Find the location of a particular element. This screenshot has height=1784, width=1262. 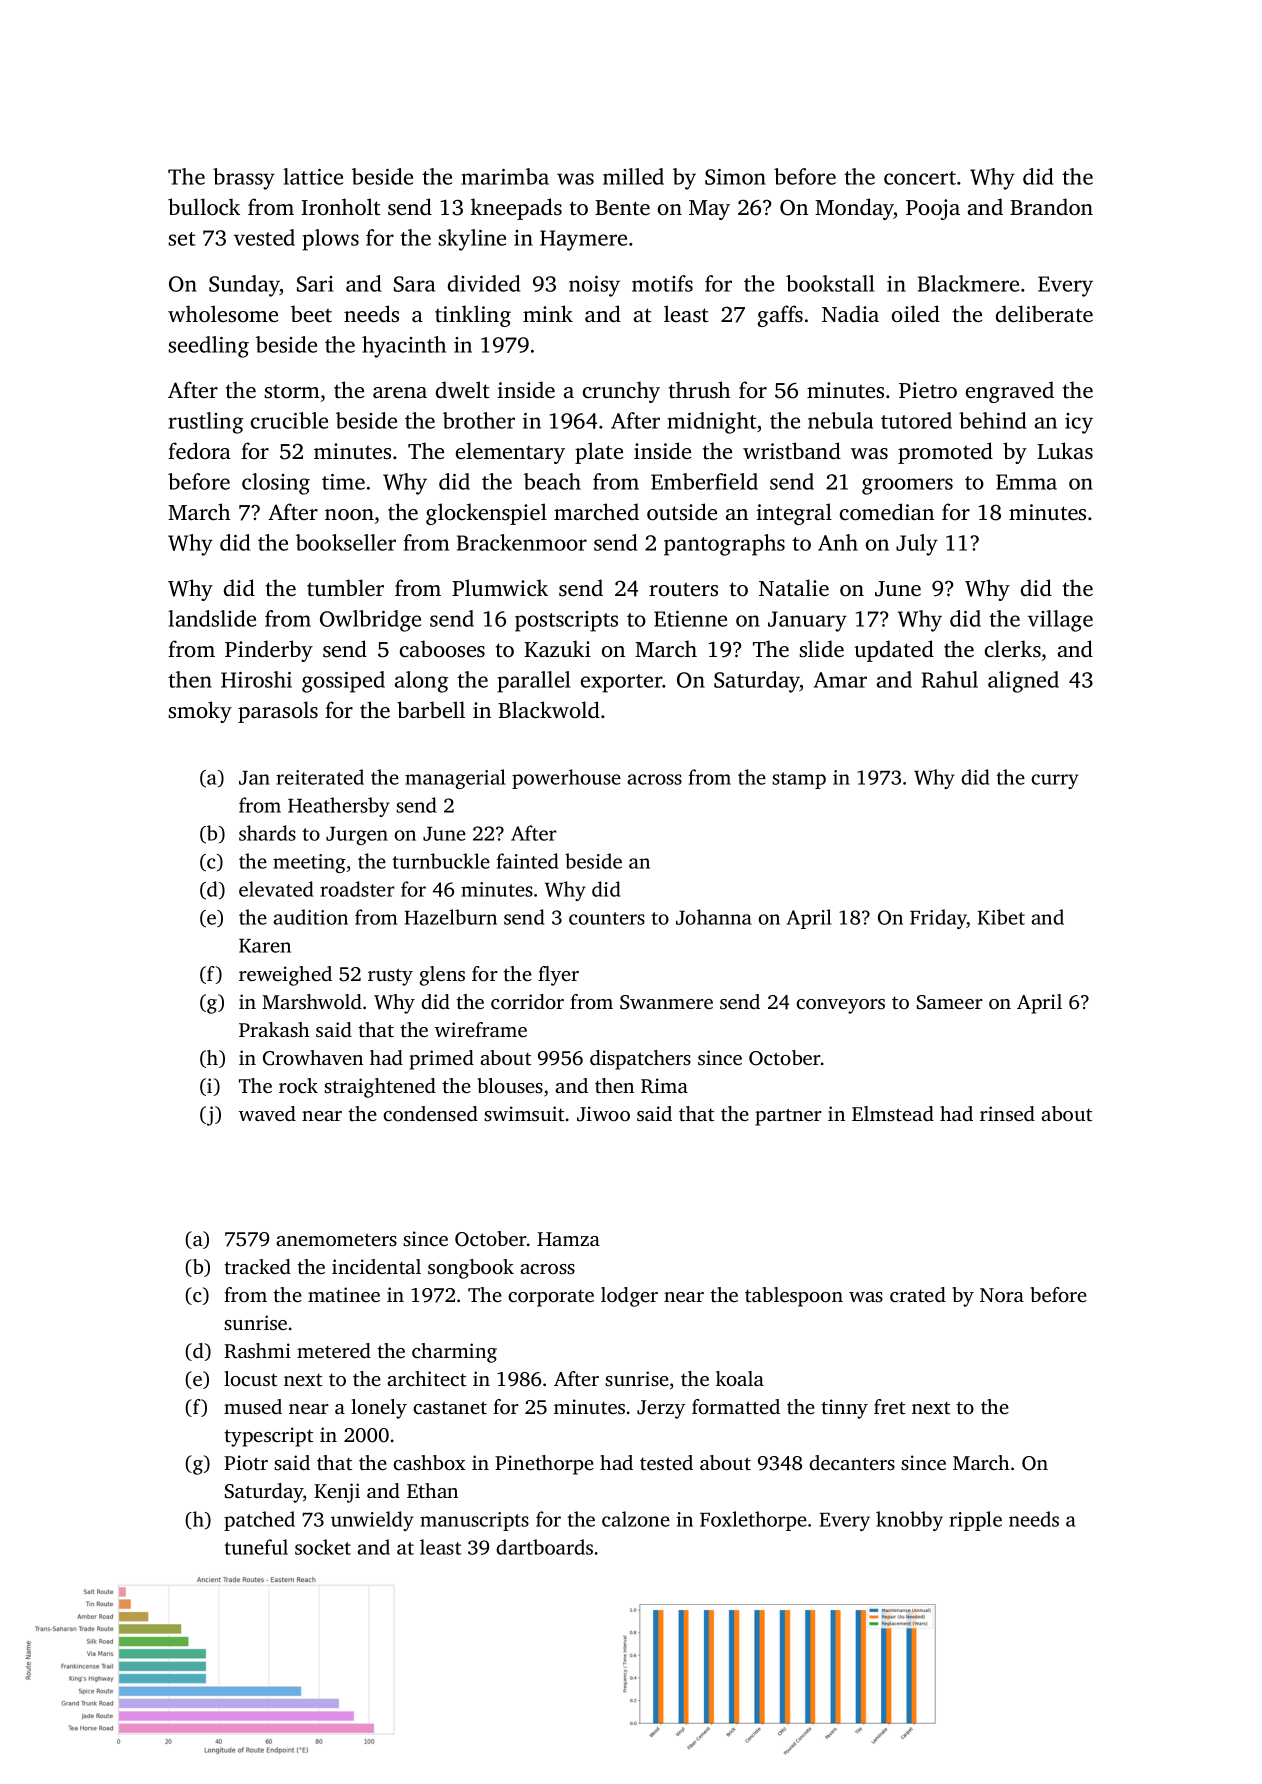

tuneful is located at coordinates (256, 1547).
